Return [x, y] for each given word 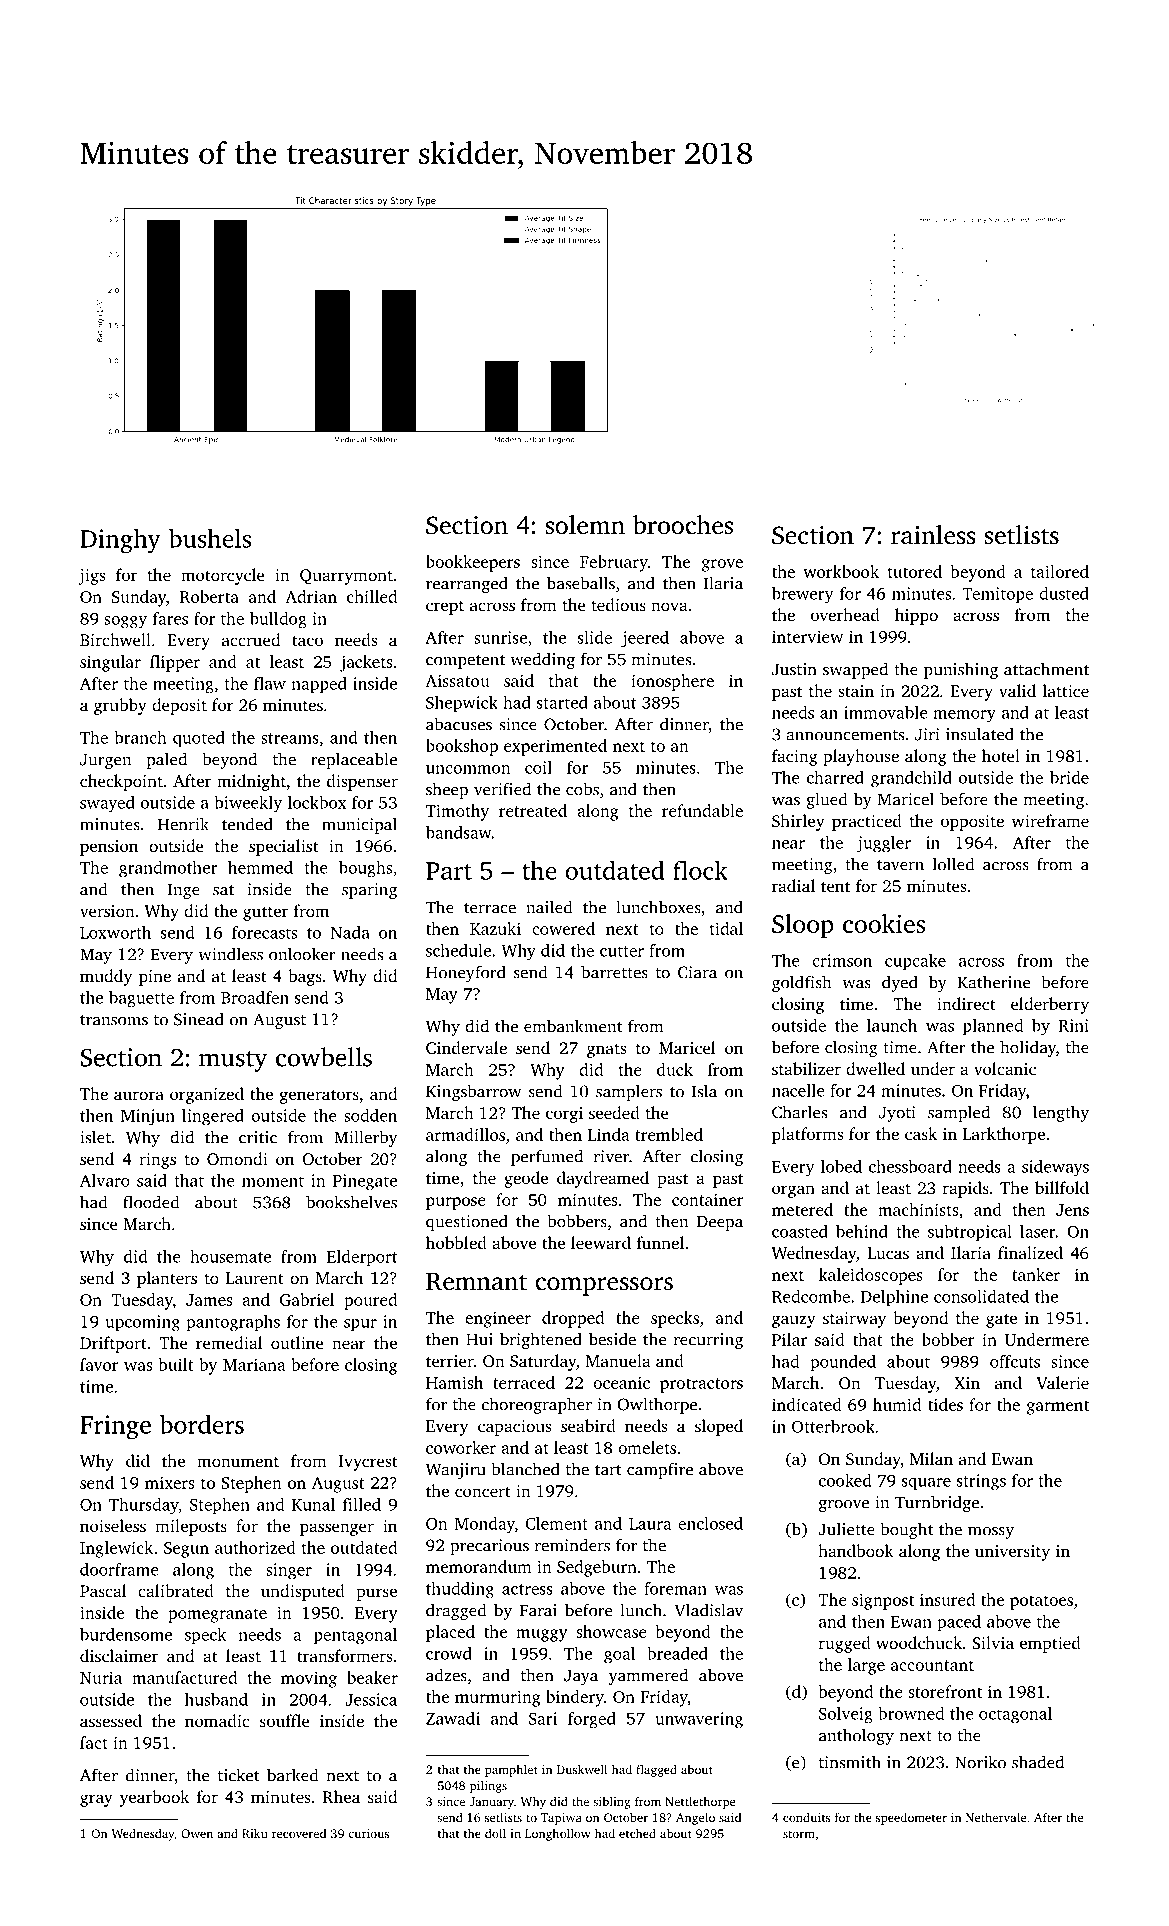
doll [495, 1833]
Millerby [366, 1138]
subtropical [970, 1233]
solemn [585, 525]
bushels [210, 538]
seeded [614, 1112]
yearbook [154, 1798]
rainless [933, 535]
